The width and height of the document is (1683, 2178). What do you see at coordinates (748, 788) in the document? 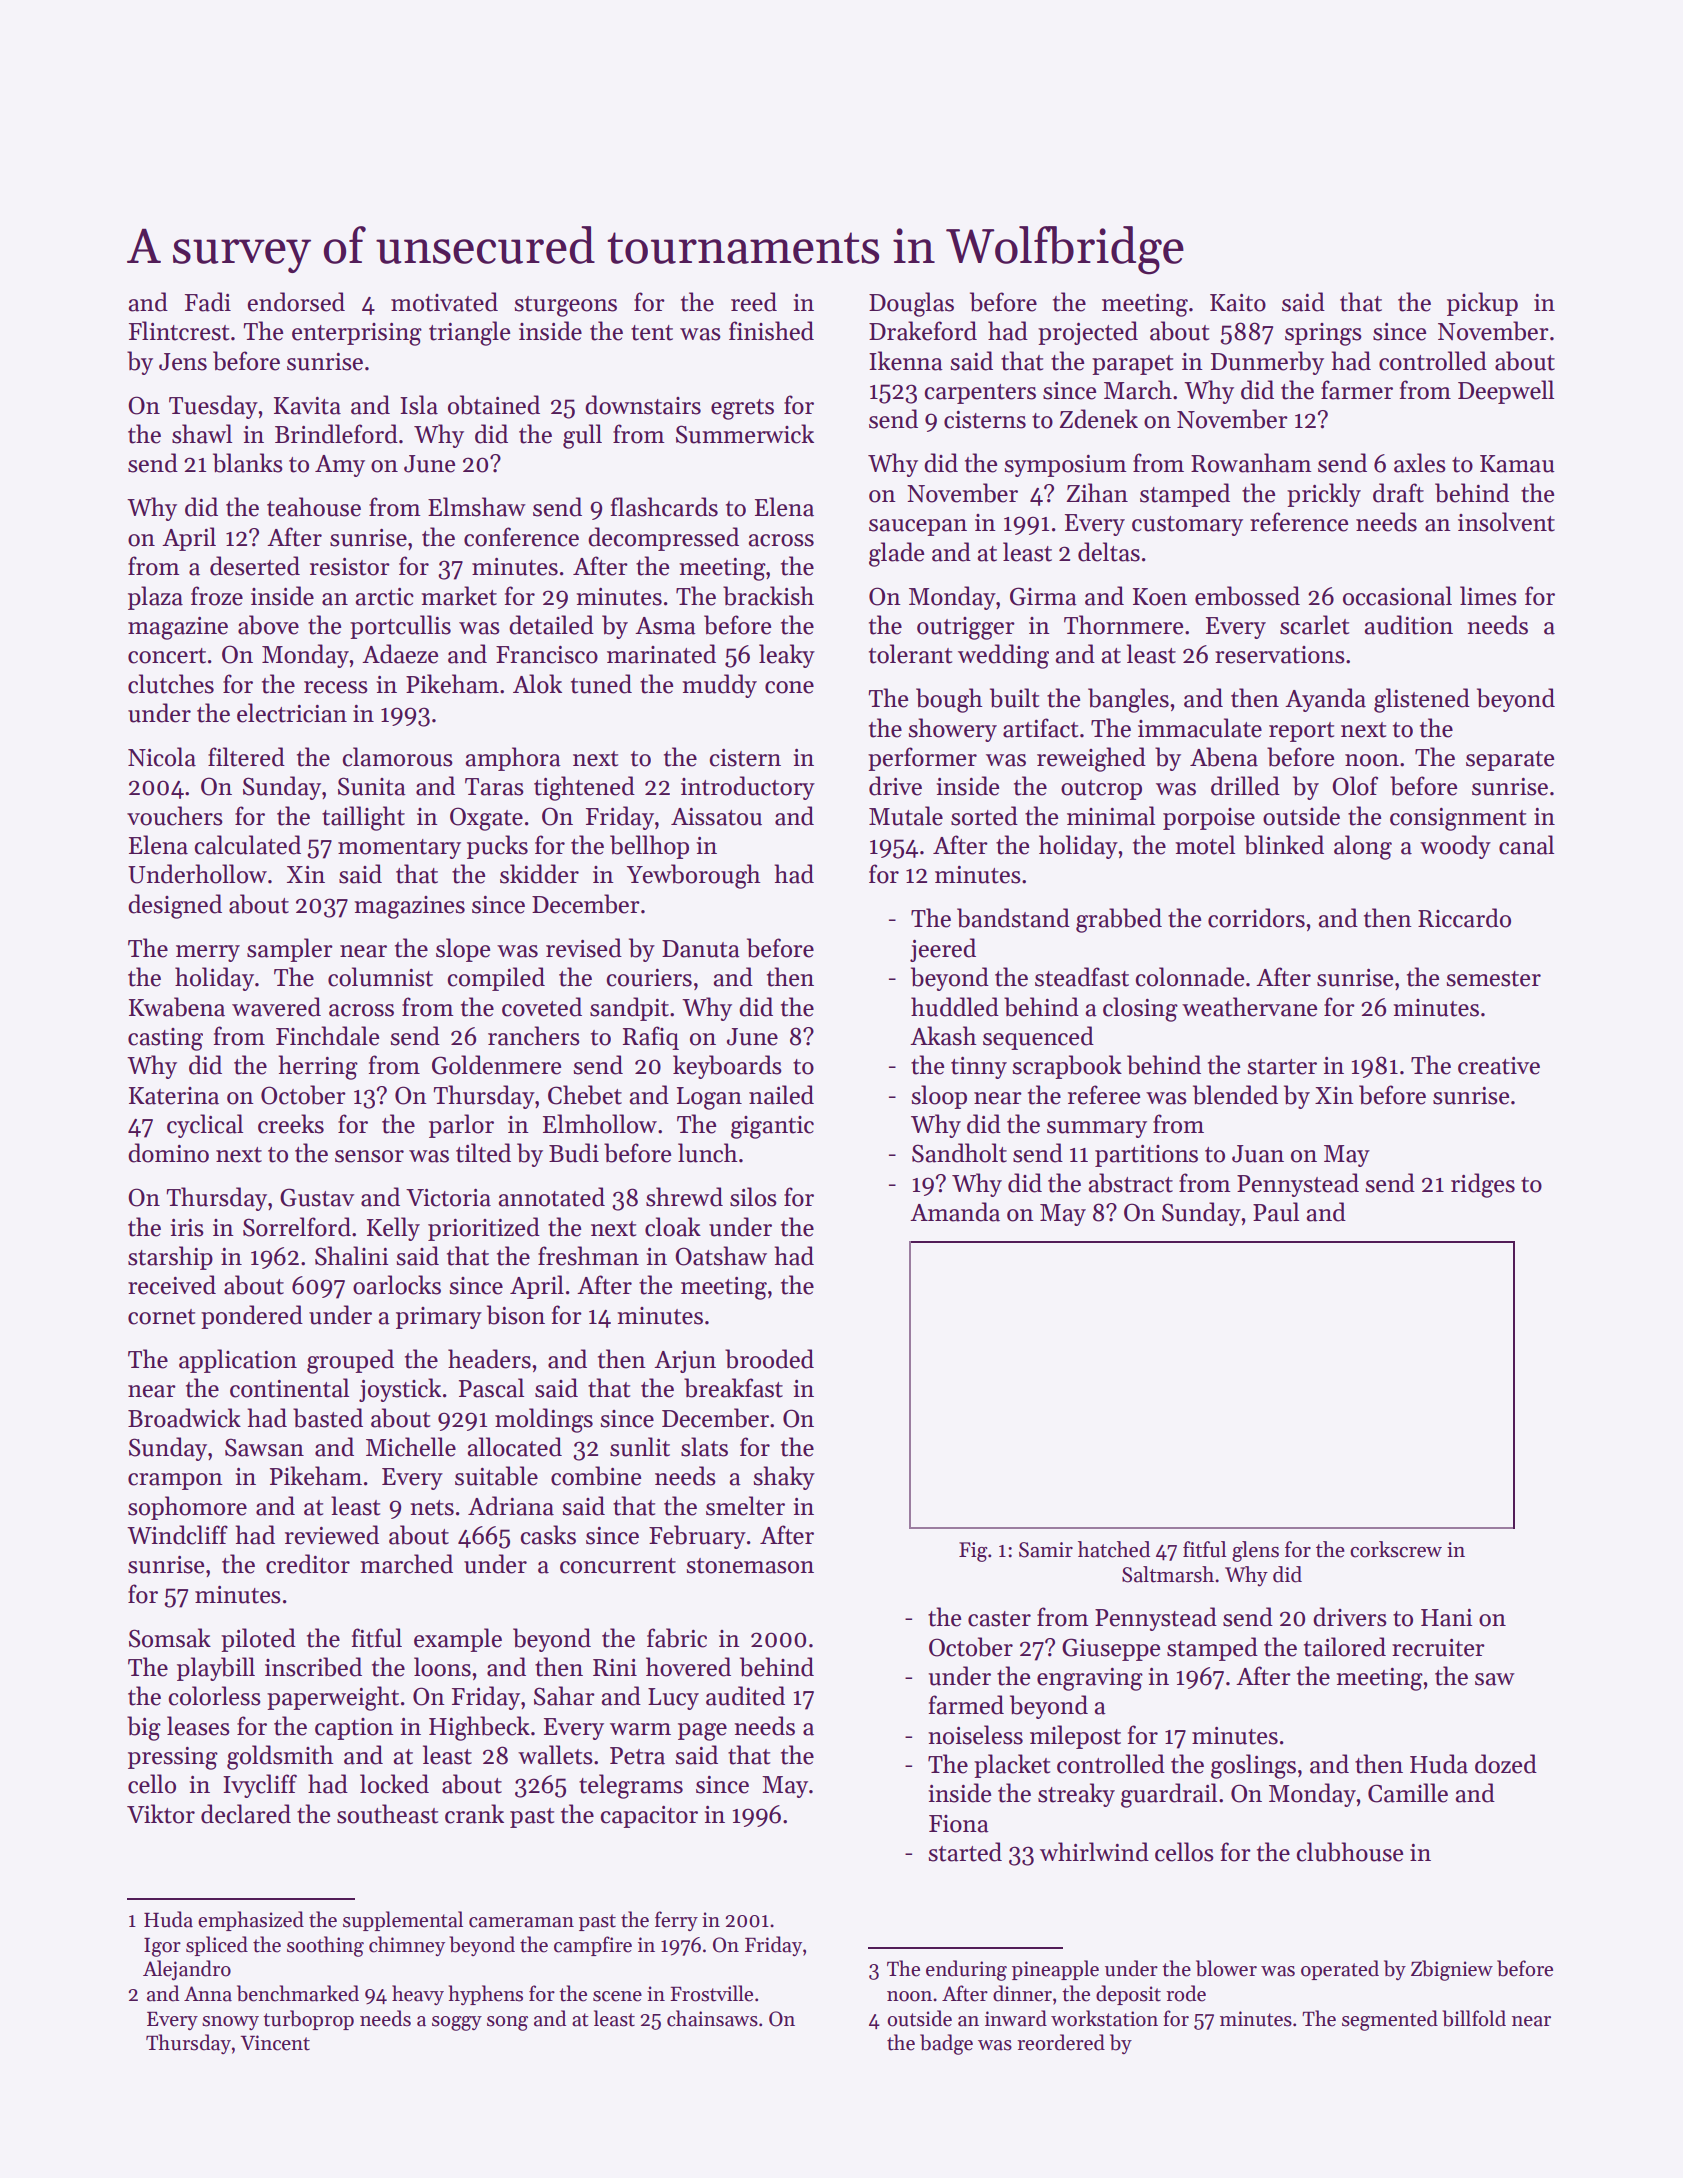
I see `introductory` at bounding box center [748, 788].
